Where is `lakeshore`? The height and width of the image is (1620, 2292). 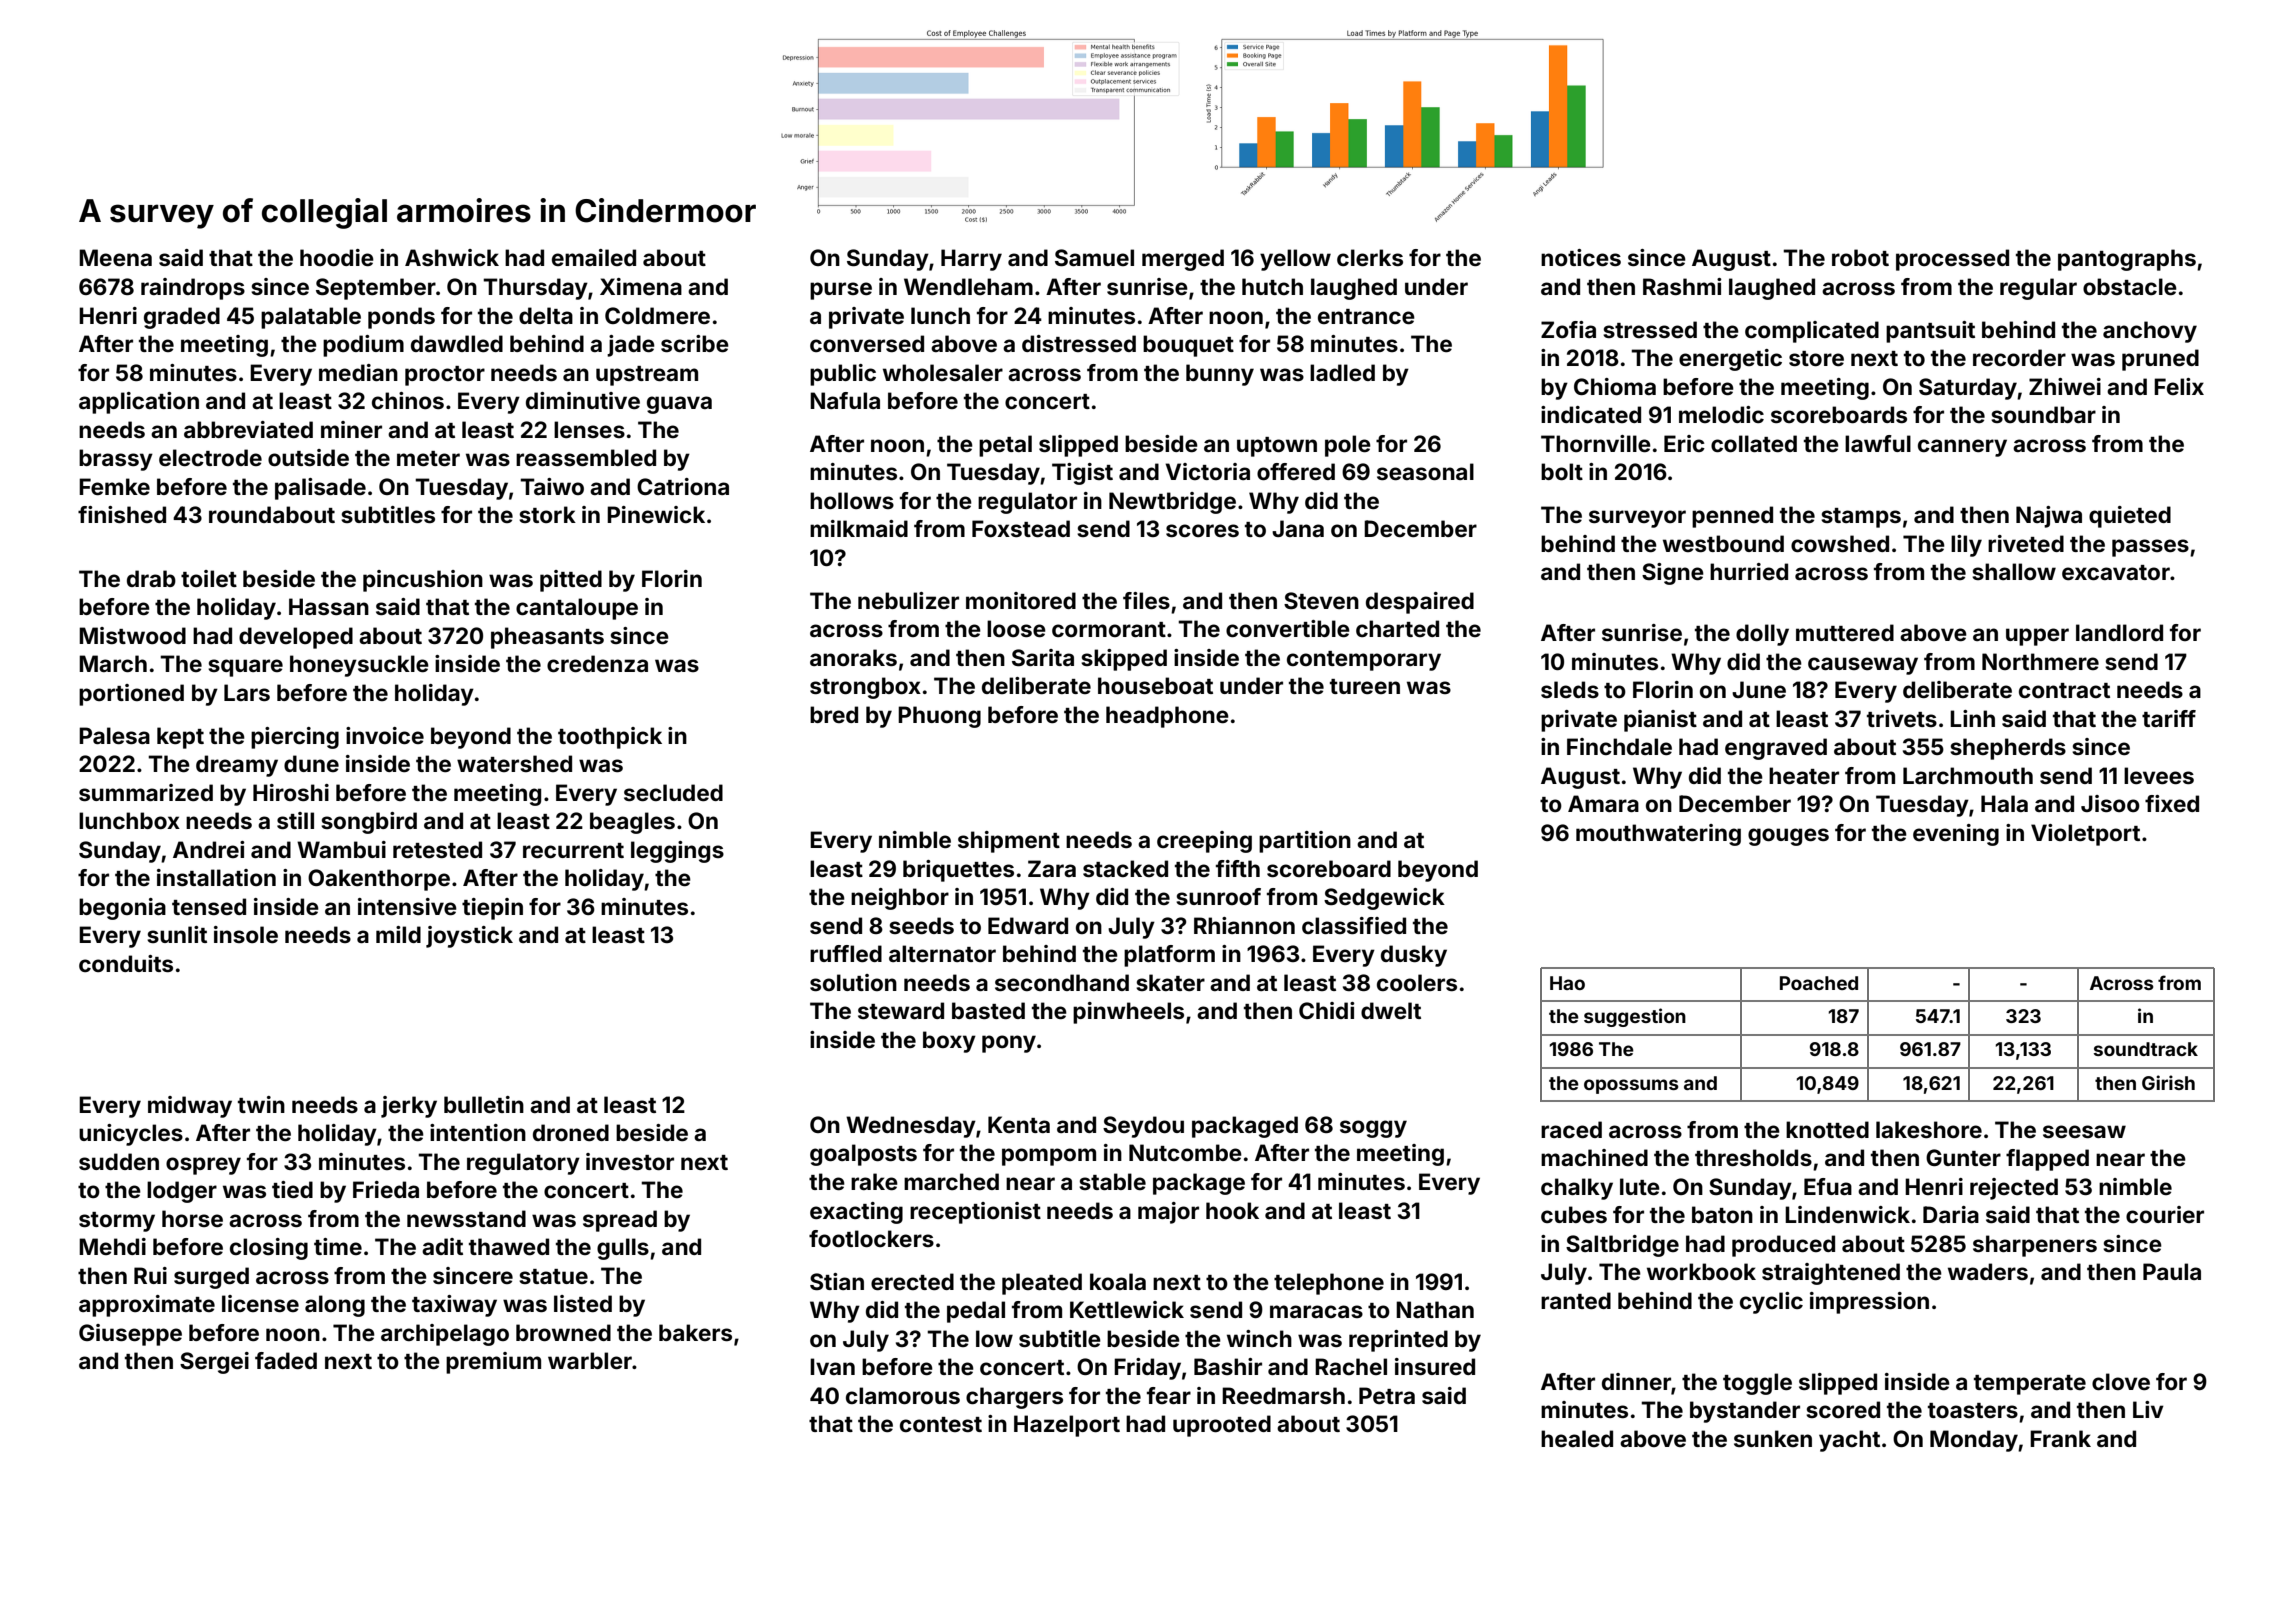
lakeshore is located at coordinates (1929, 1129).
